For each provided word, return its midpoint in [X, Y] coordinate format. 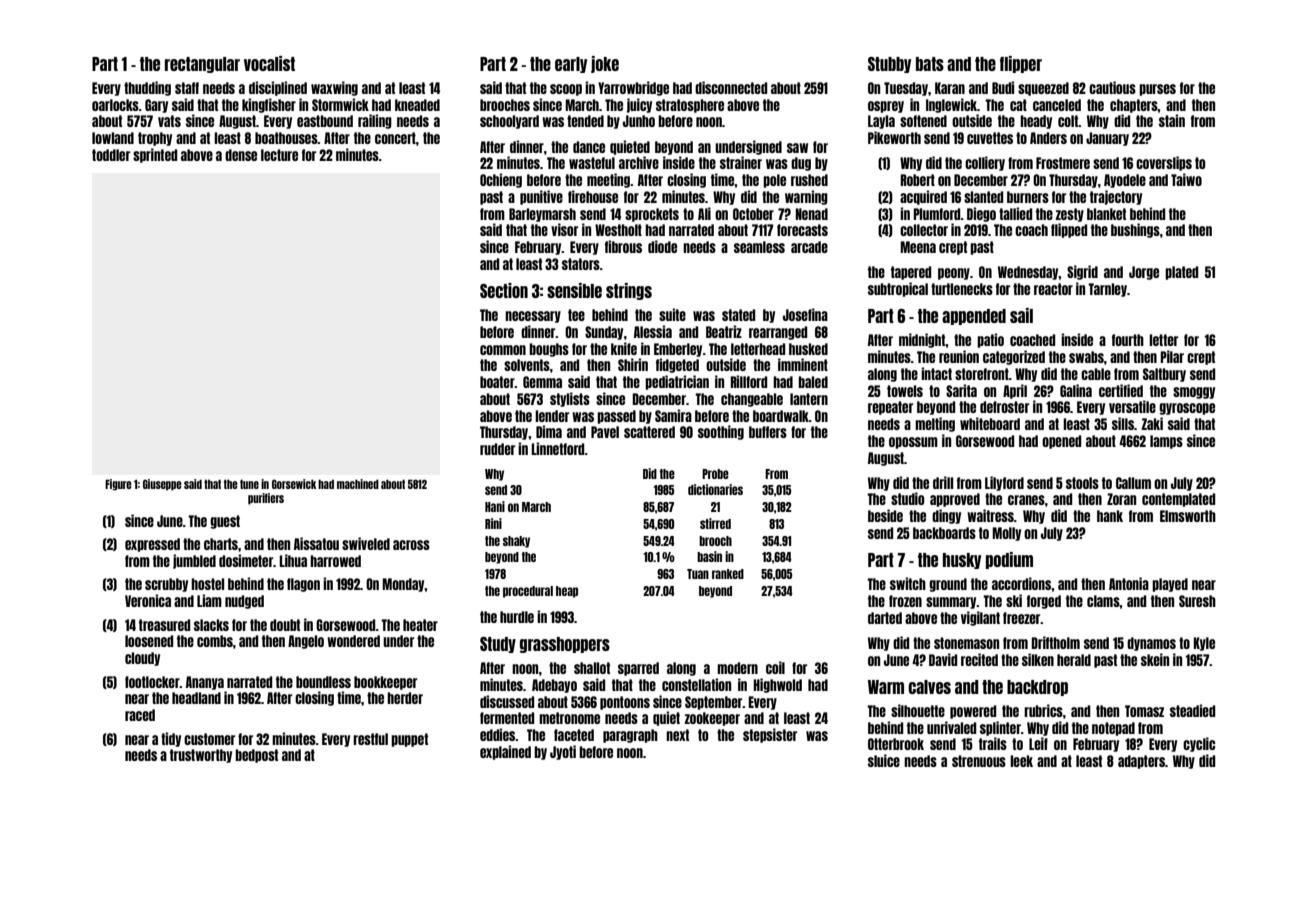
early [571, 65]
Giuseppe [162, 485]
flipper [1021, 64]
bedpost [256, 756]
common [503, 350]
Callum [1133, 483]
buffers [768, 432]
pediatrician [677, 382]
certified [1121, 390]
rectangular [202, 65]
